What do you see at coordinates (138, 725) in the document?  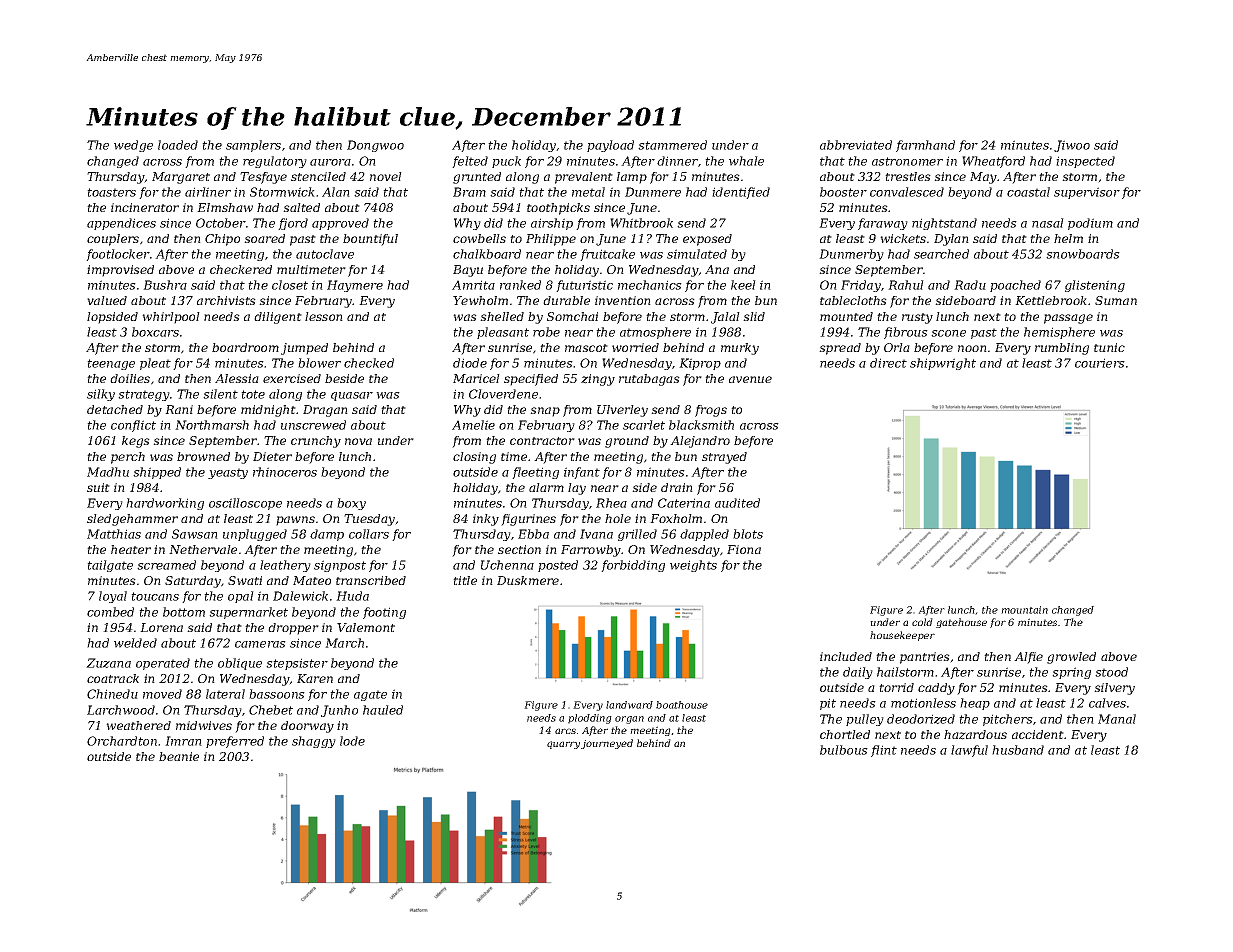 I see `weathered` at bounding box center [138, 725].
